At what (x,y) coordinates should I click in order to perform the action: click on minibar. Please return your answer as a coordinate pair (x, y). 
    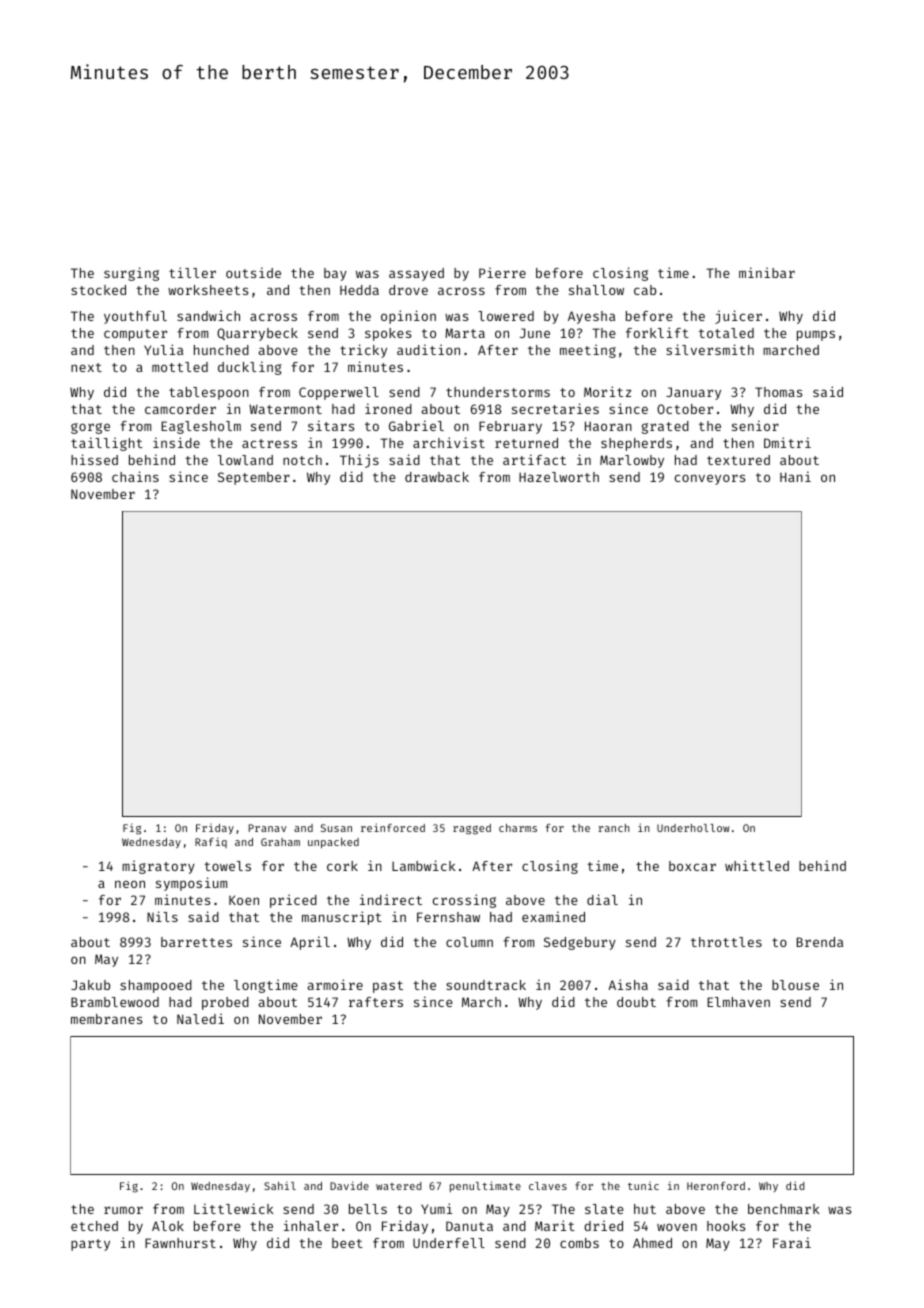
    Looking at the image, I should click on (767, 272).
